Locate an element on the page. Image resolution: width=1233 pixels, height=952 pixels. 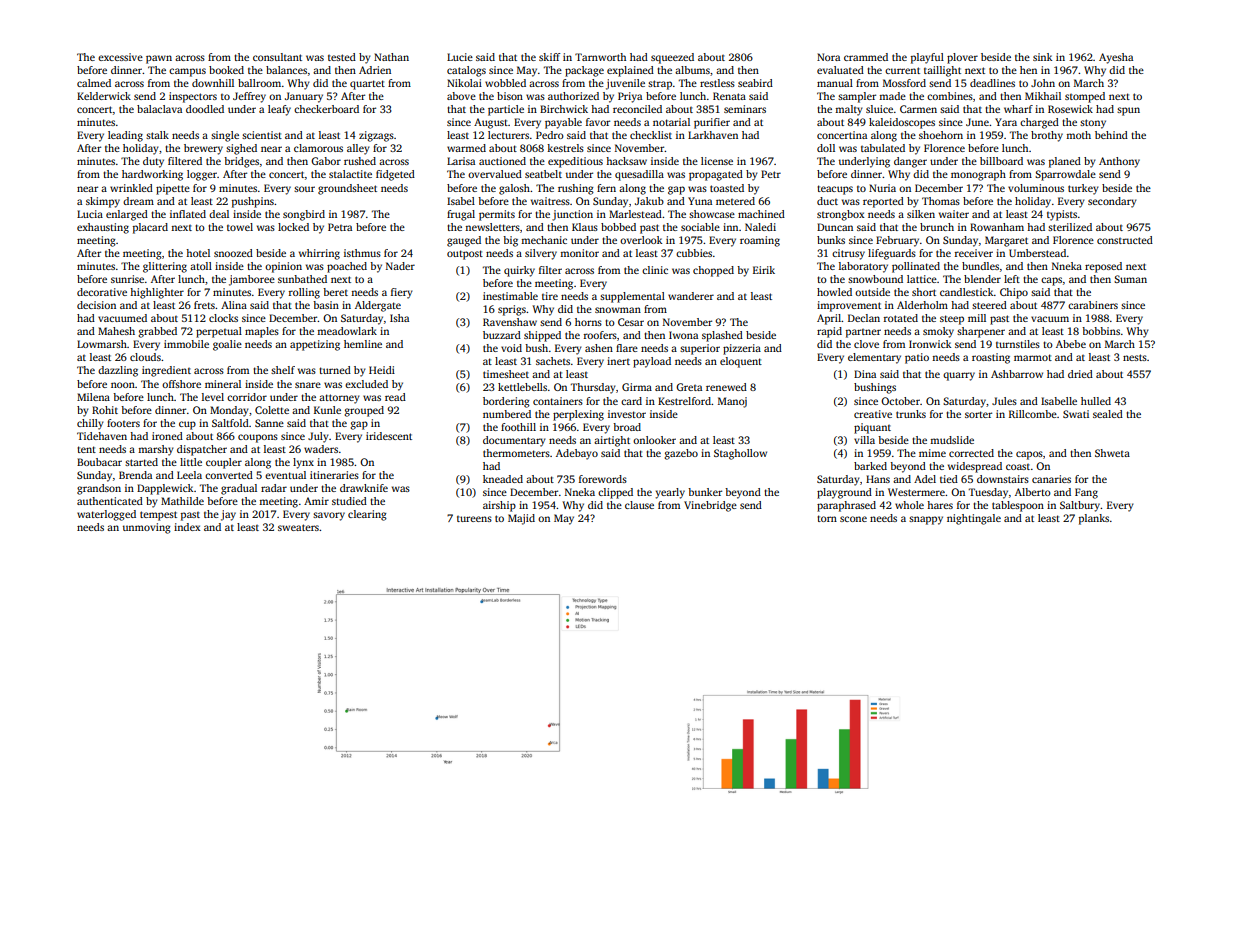
big is located at coordinates (510, 241).
